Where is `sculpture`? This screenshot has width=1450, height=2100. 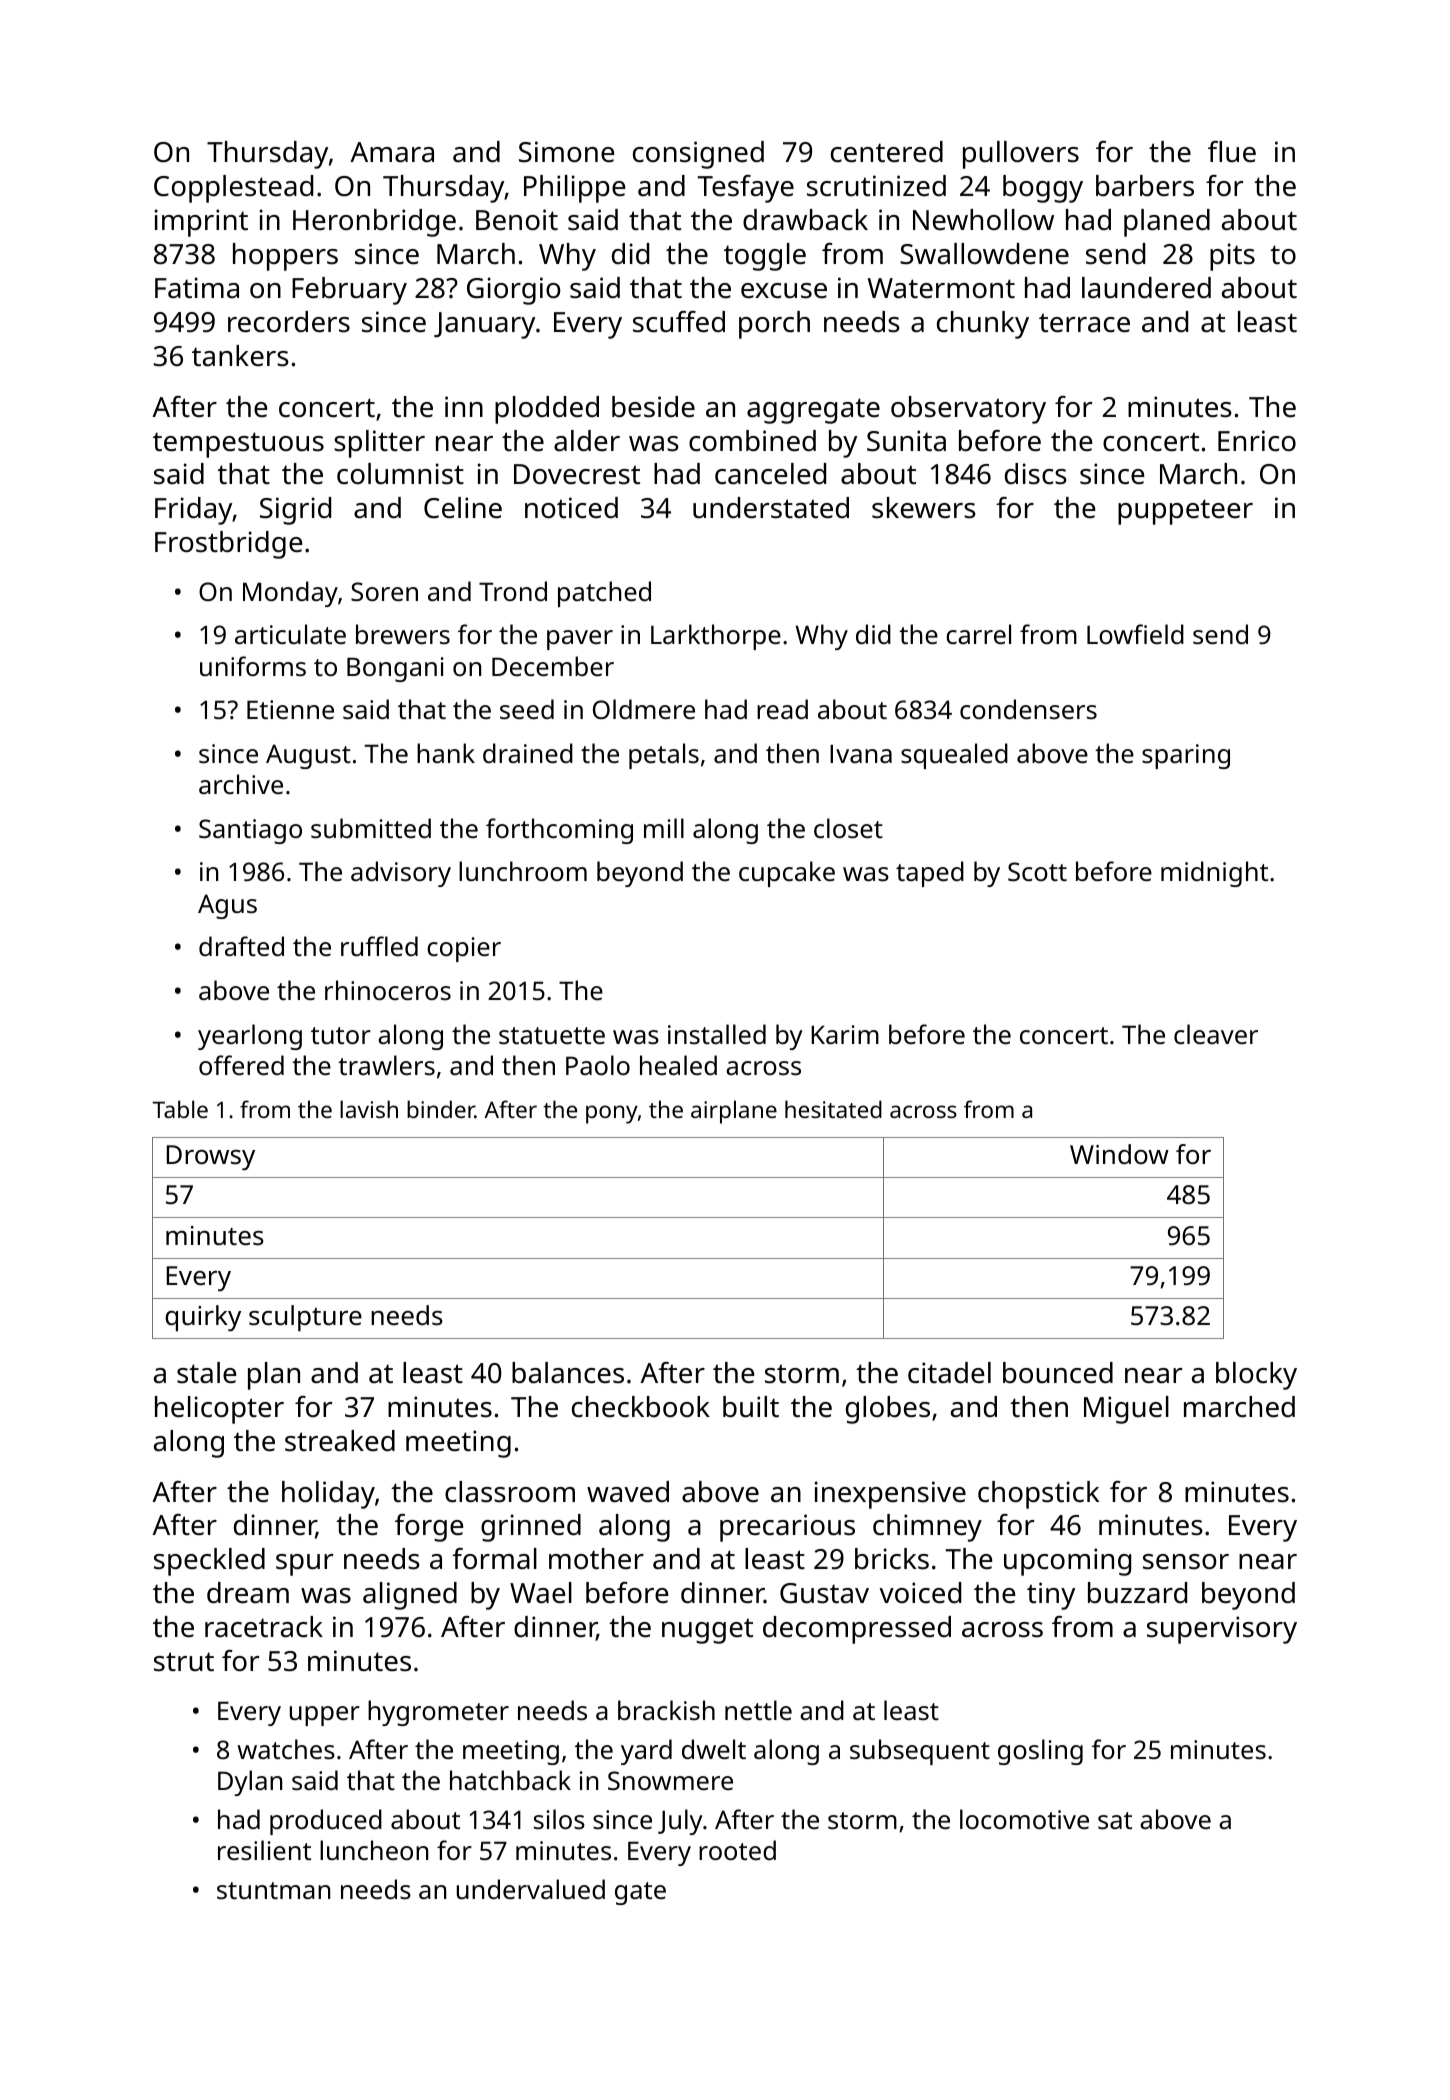 sculpture is located at coordinates (305, 1318).
